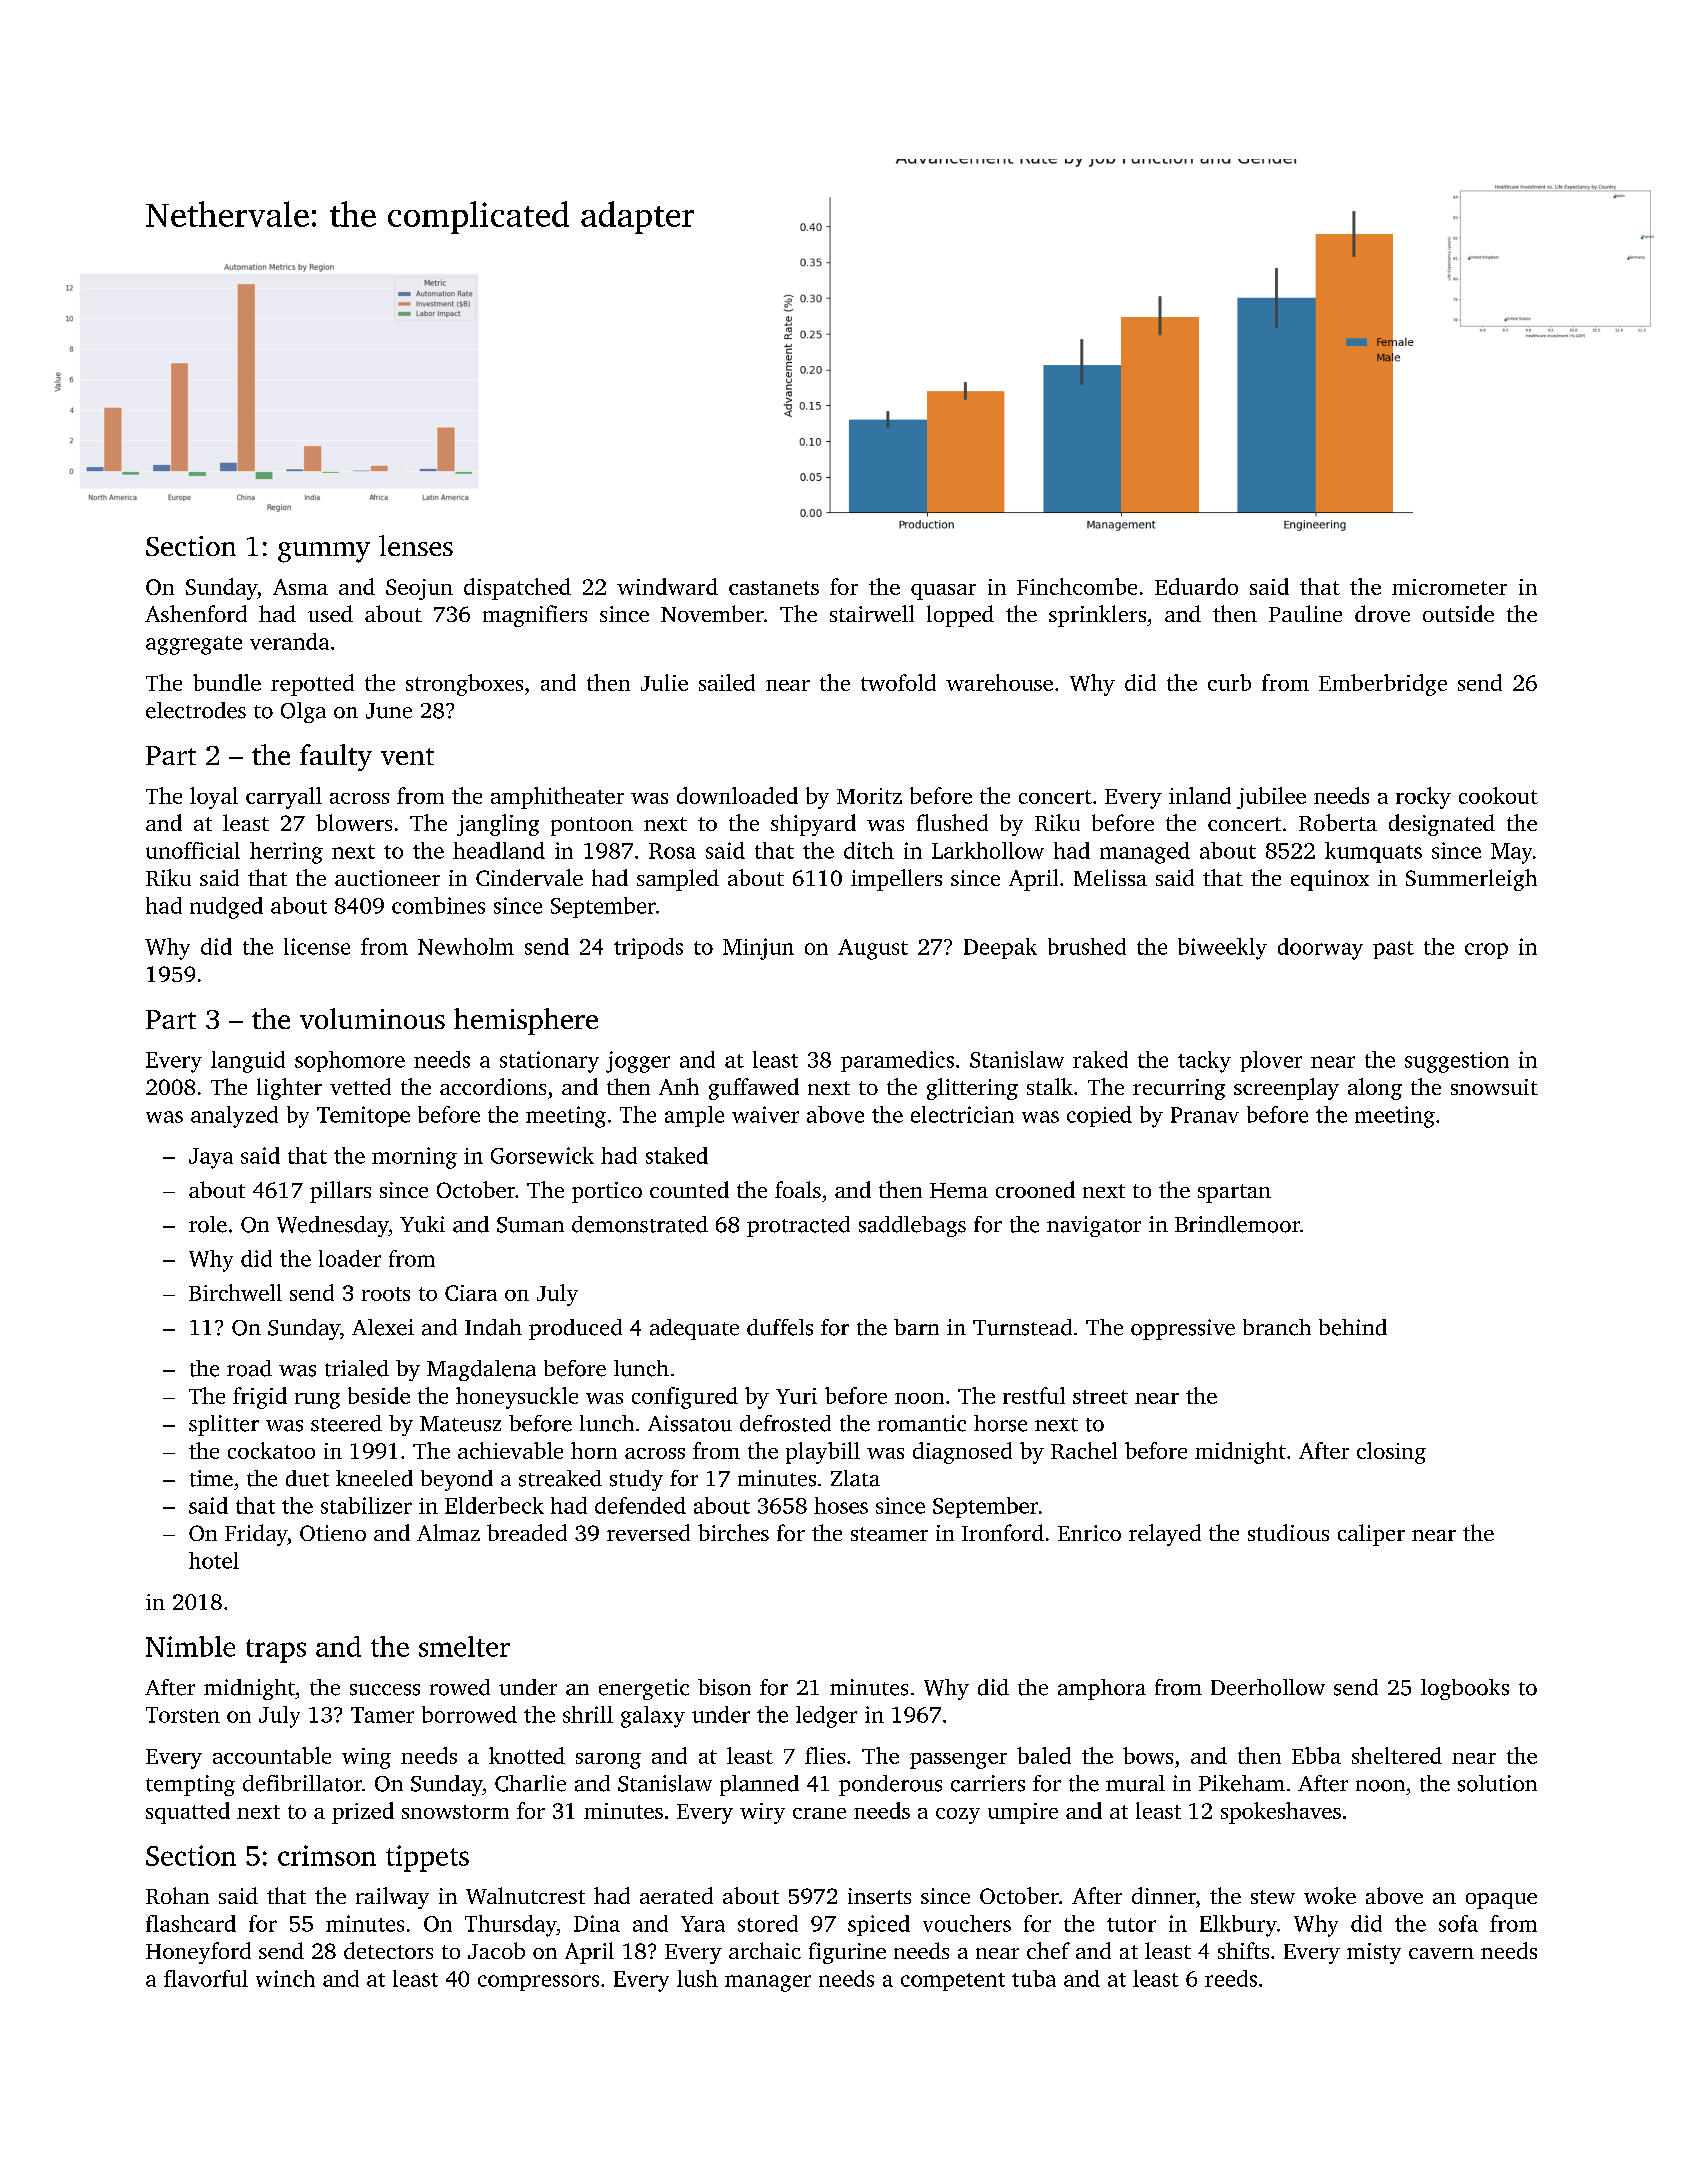  I want to click on protracted, so click(798, 1226).
